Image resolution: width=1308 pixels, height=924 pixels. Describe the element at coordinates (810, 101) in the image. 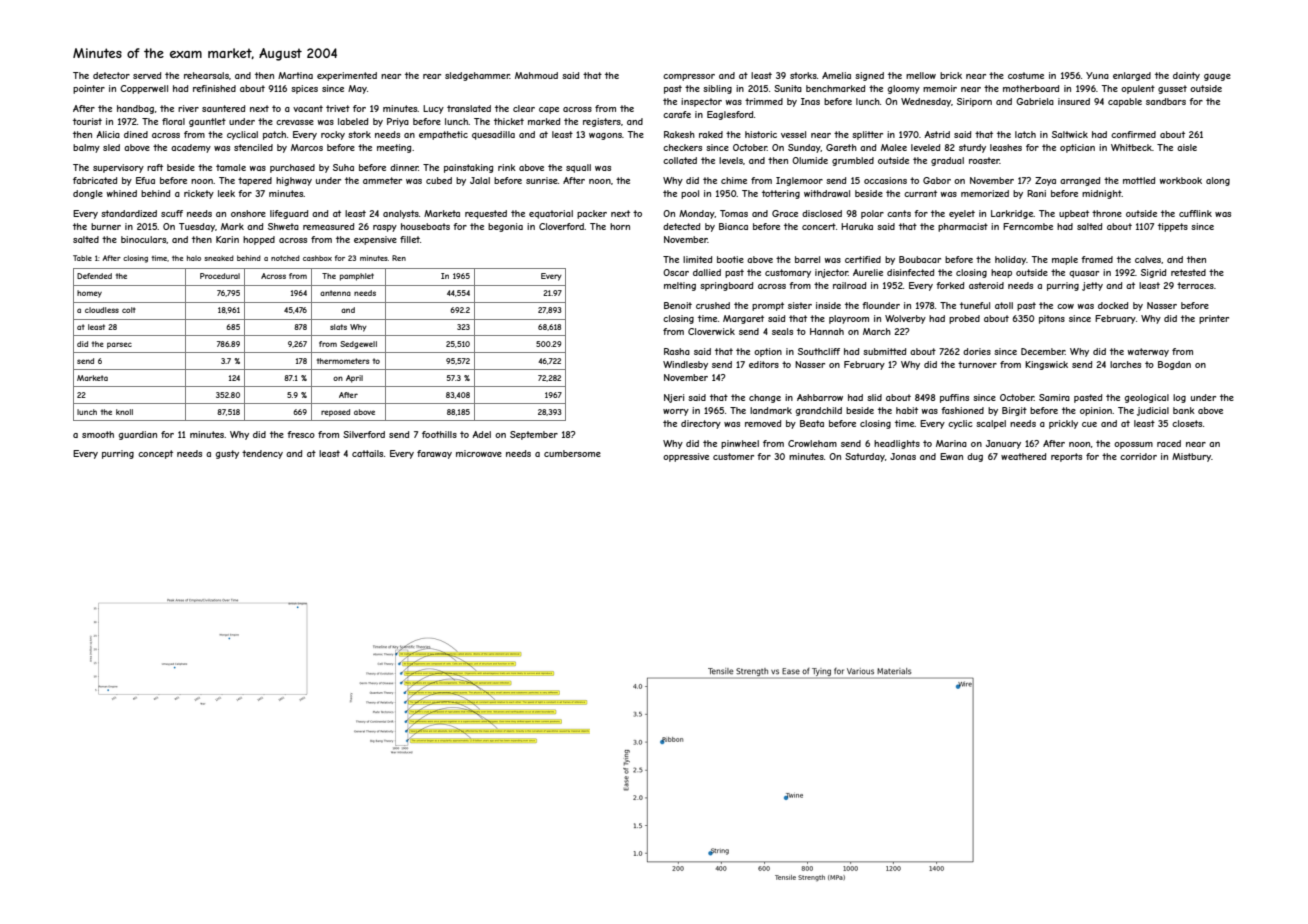

I see `Inas` at that location.
